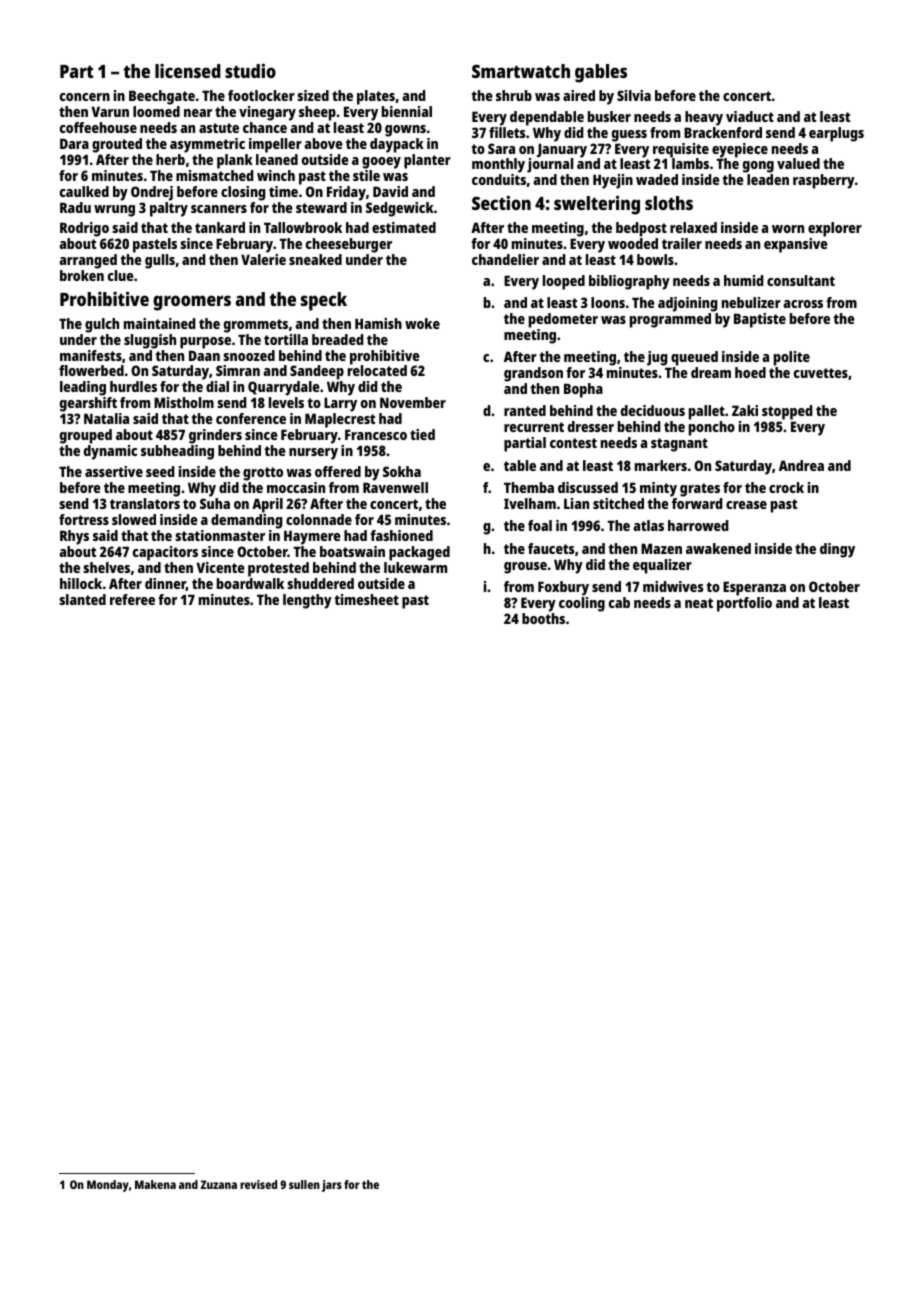  I want to click on Zuzana, so click(219, 1184).
